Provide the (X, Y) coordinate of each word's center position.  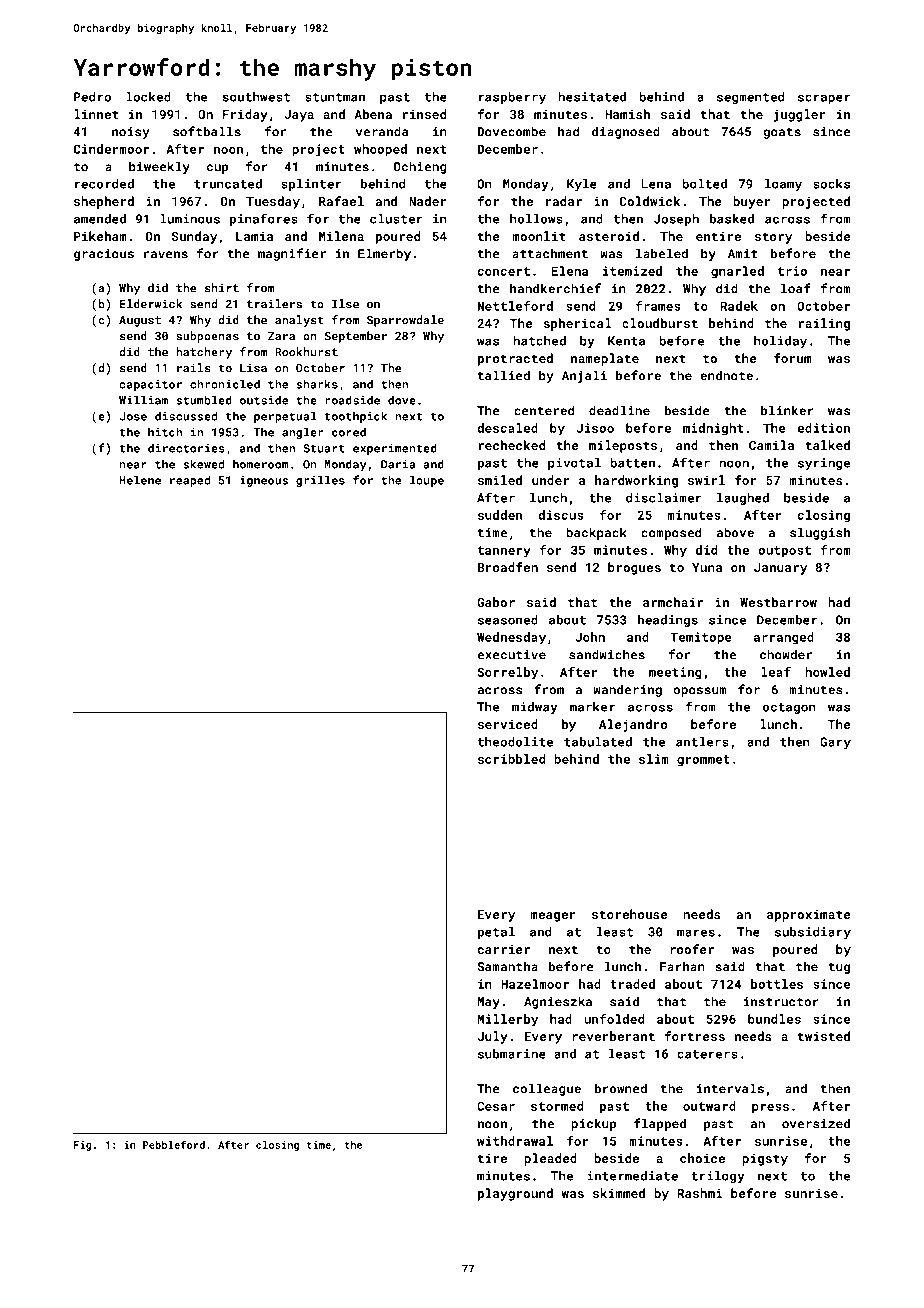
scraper (824, 99)
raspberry (512, 98)
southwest (256, 97)
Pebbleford (174, 1144)
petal (496, 933)
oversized (816, 1123)
